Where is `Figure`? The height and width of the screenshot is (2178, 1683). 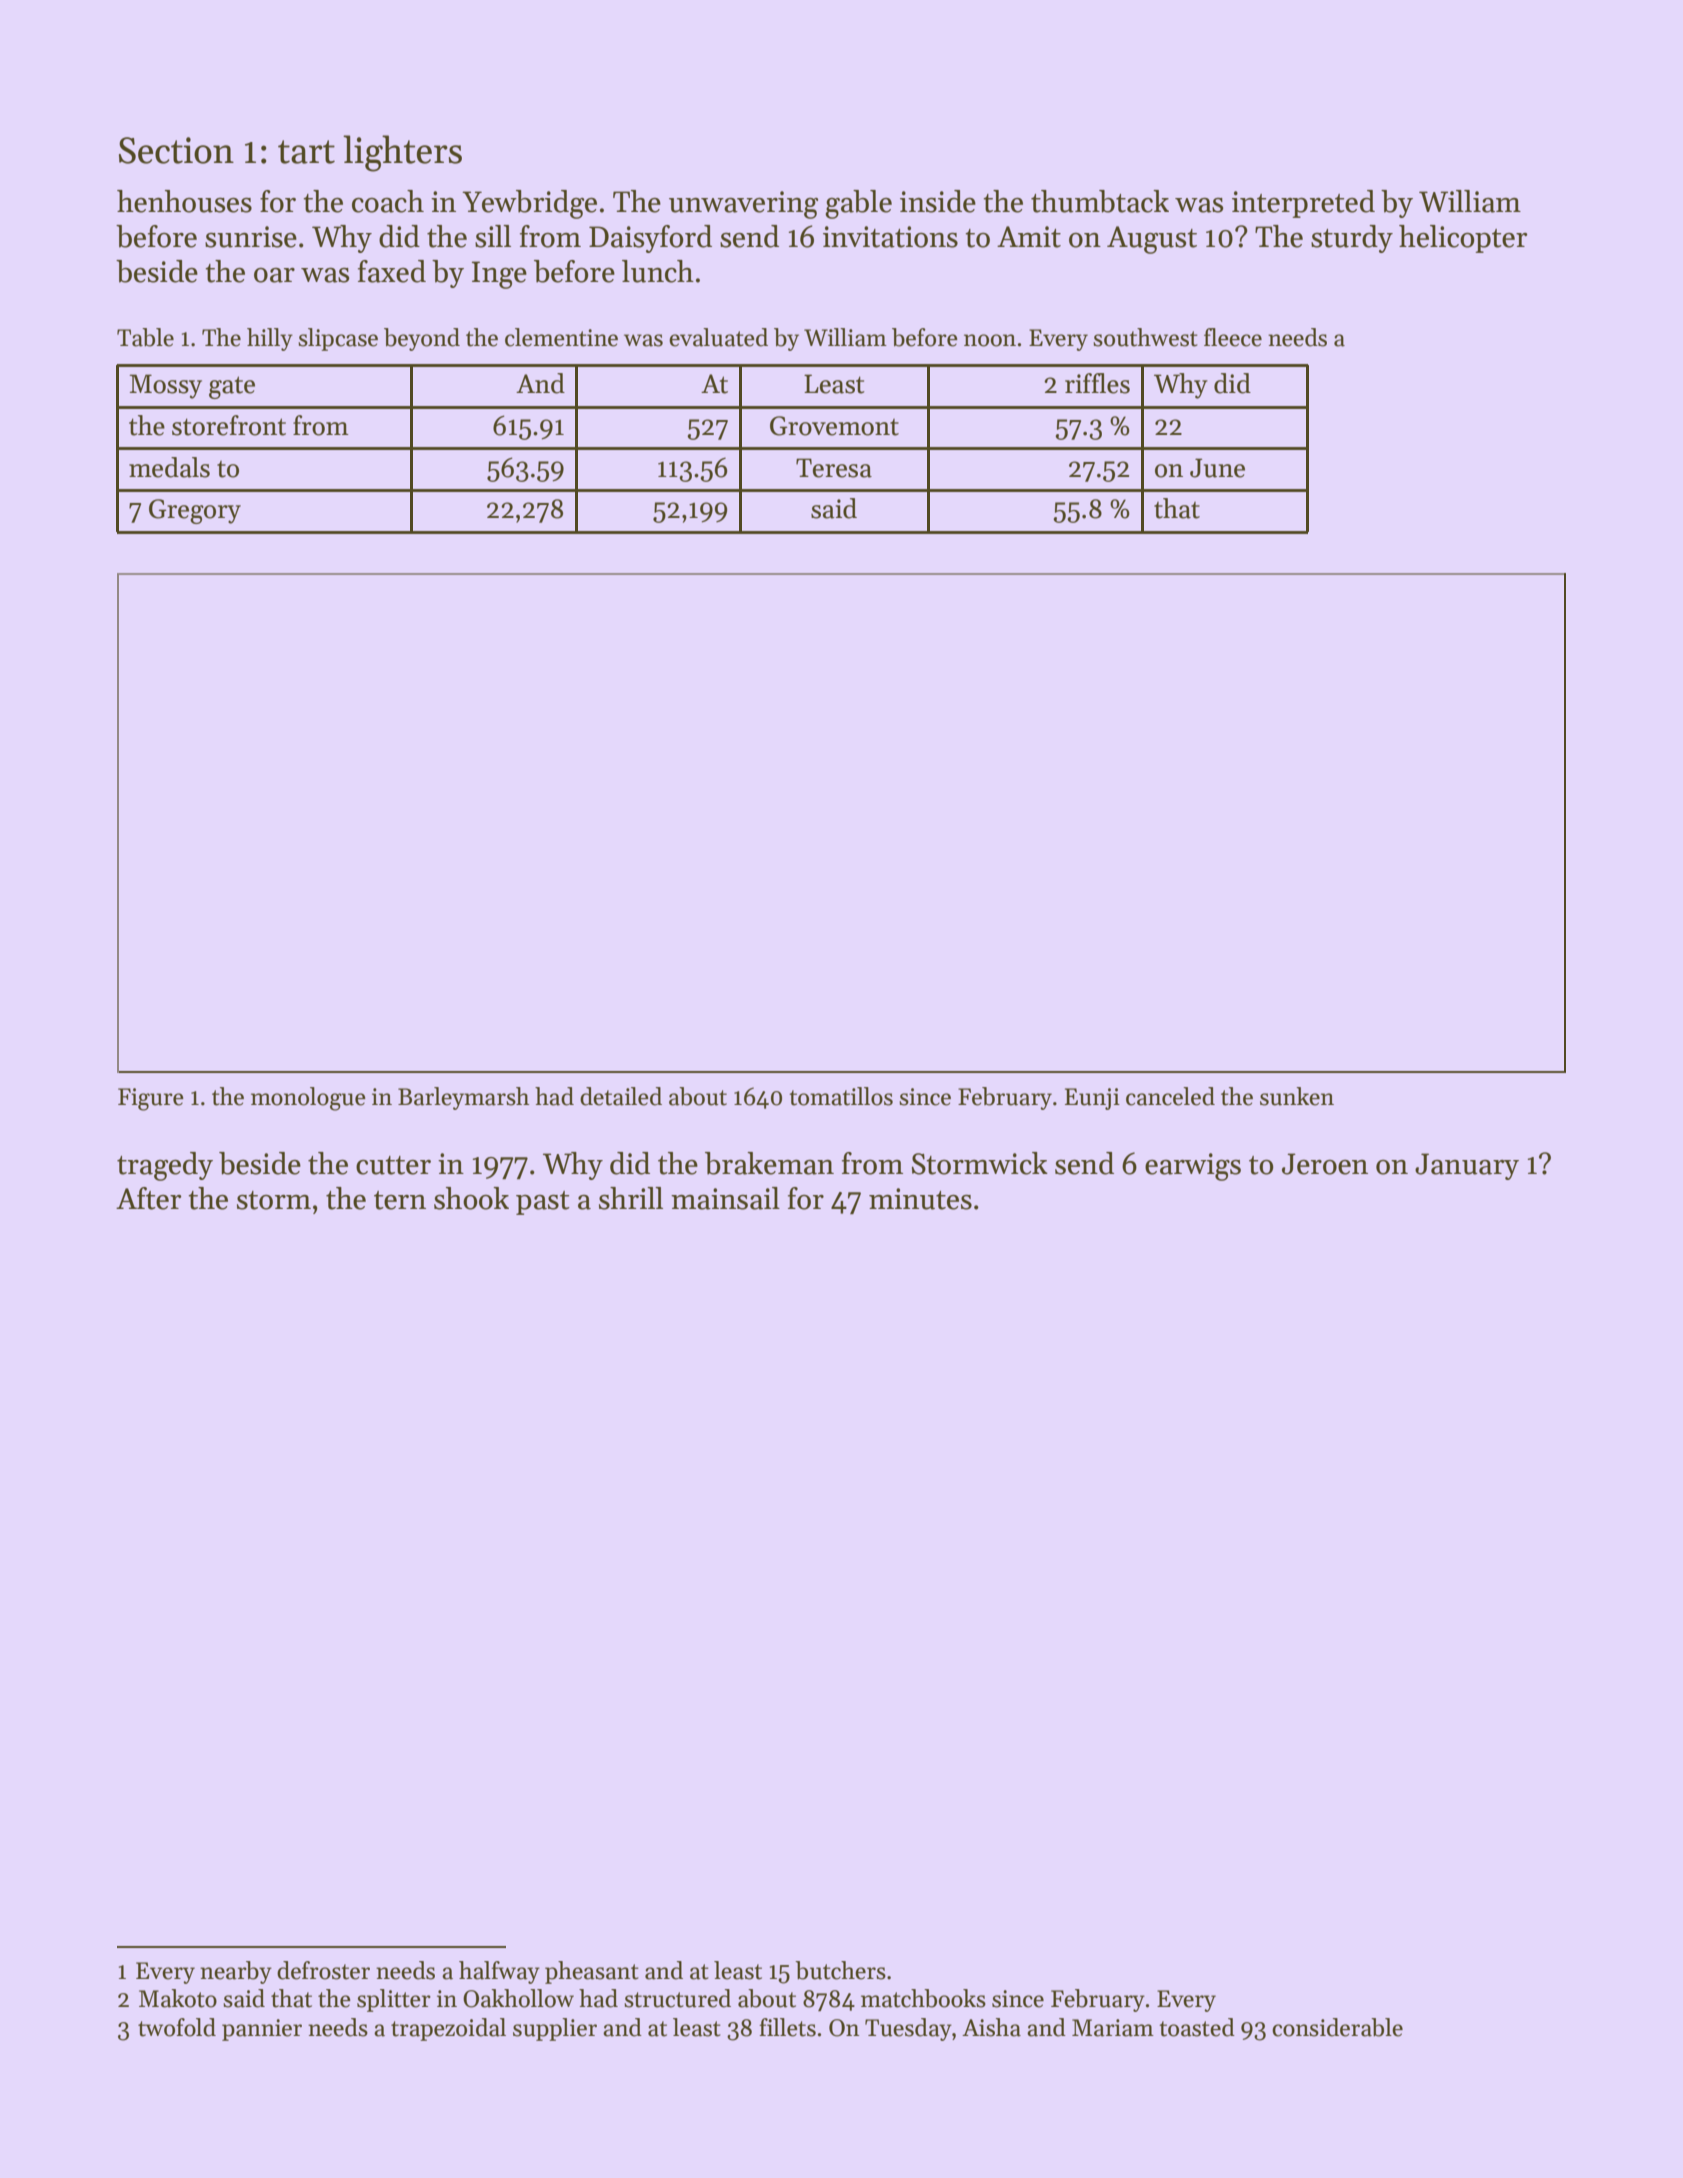 Figure is located at coordinates (151, 1099).
